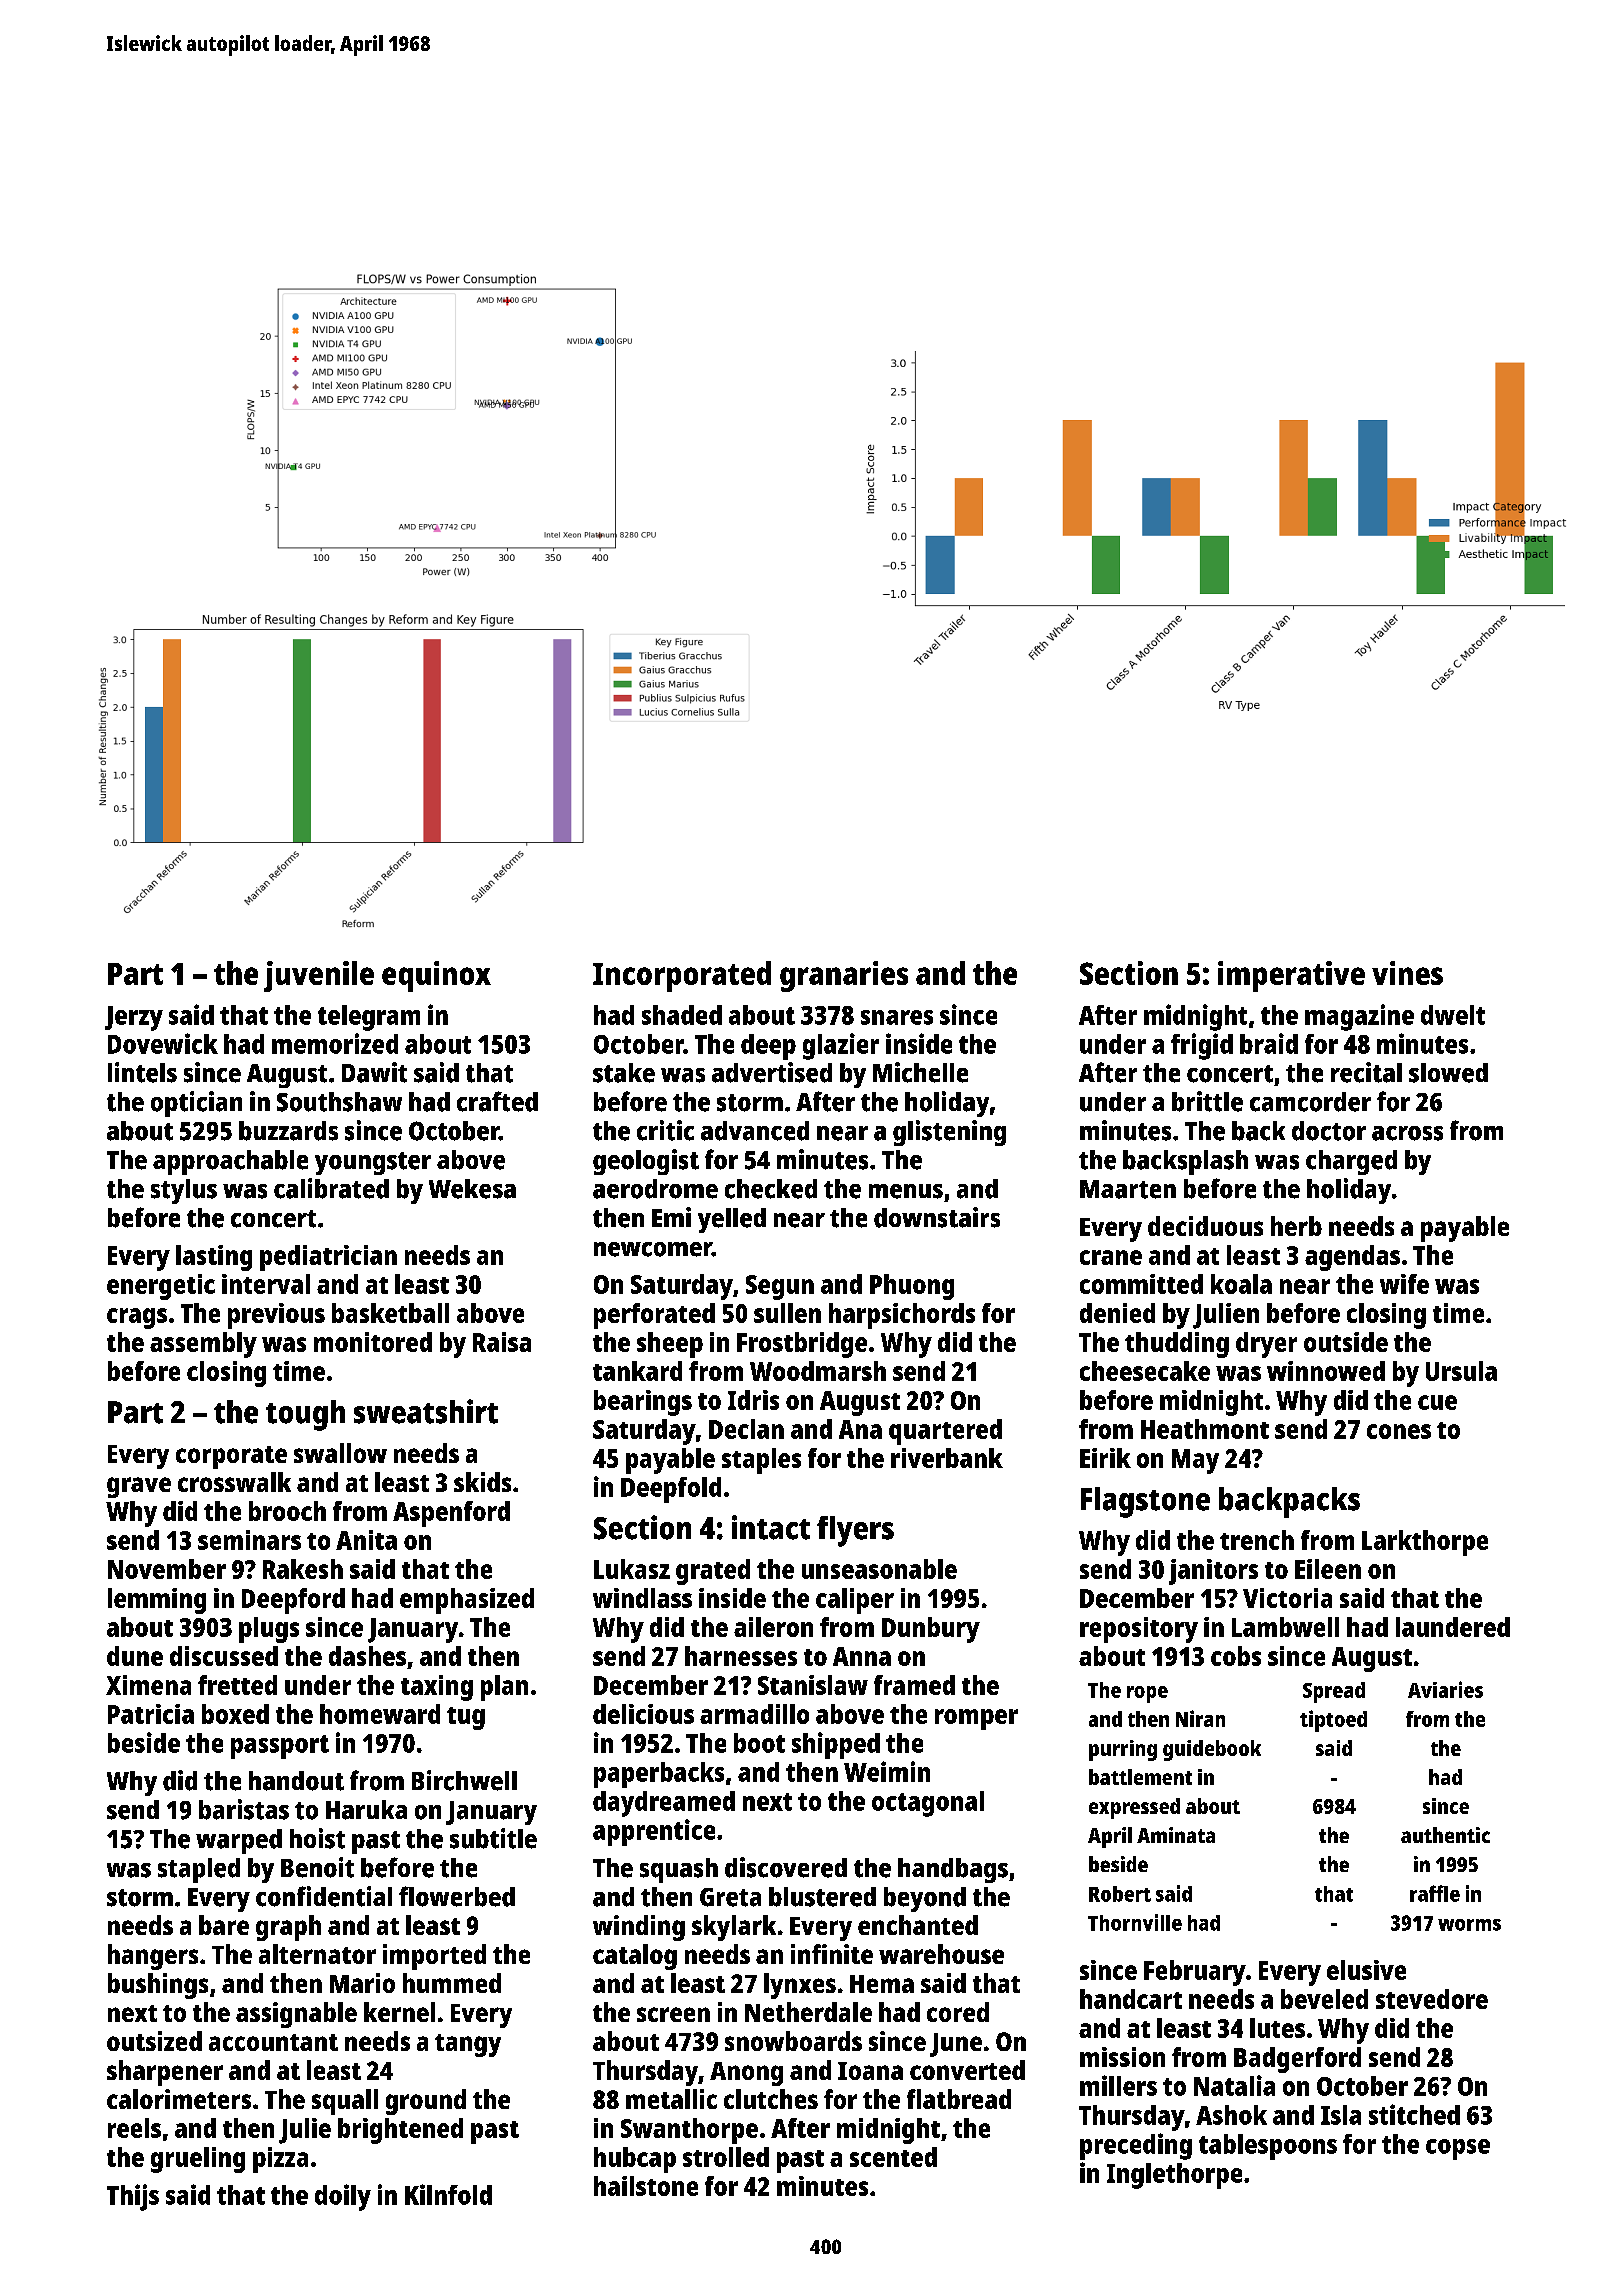 Image resolution: width=1620 pixels, height=2292 pixels. Describe the element at coordinates (902, 1316) in the screenshot. I see `harpsichords` at that location.
